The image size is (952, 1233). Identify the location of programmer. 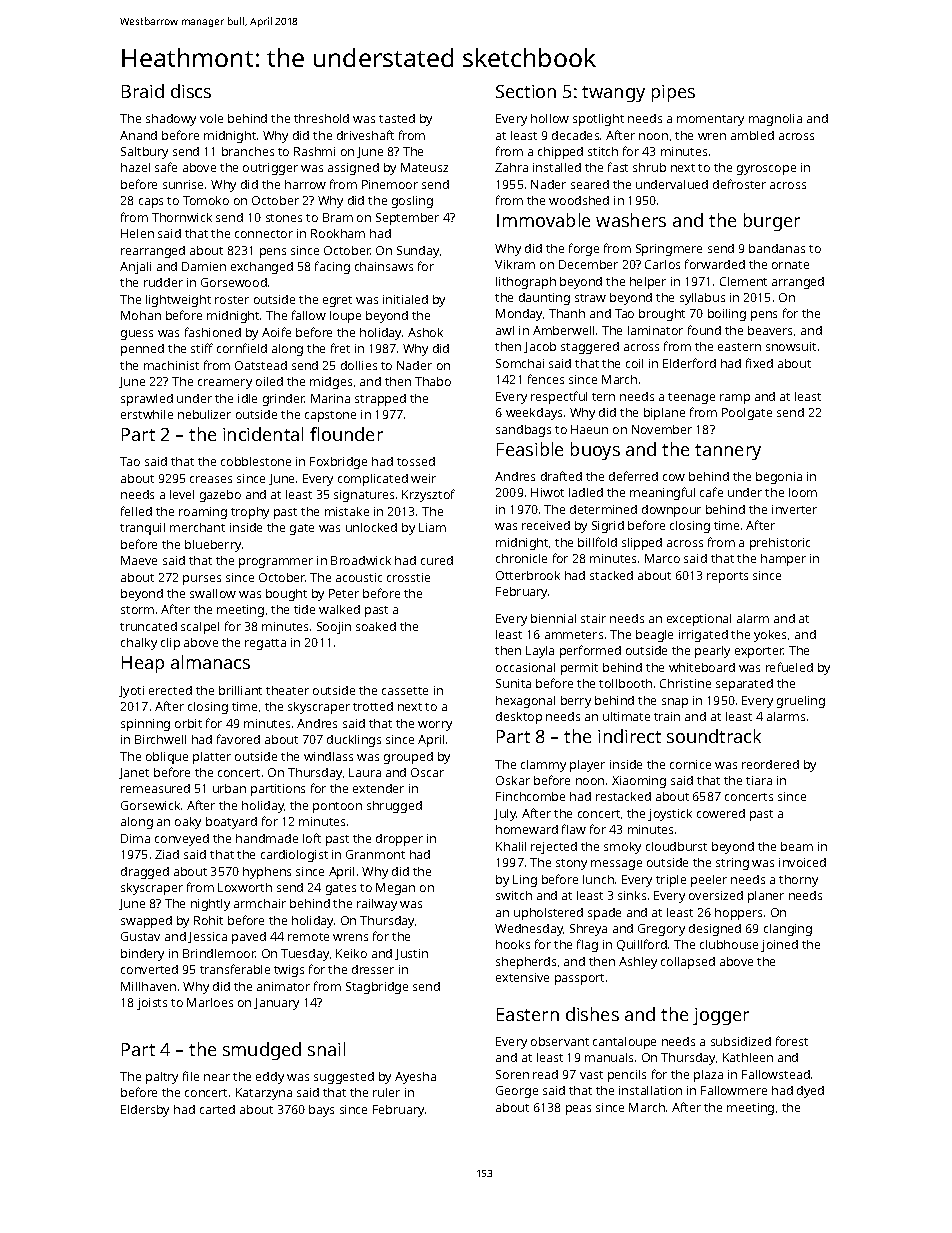
(276, 563).
